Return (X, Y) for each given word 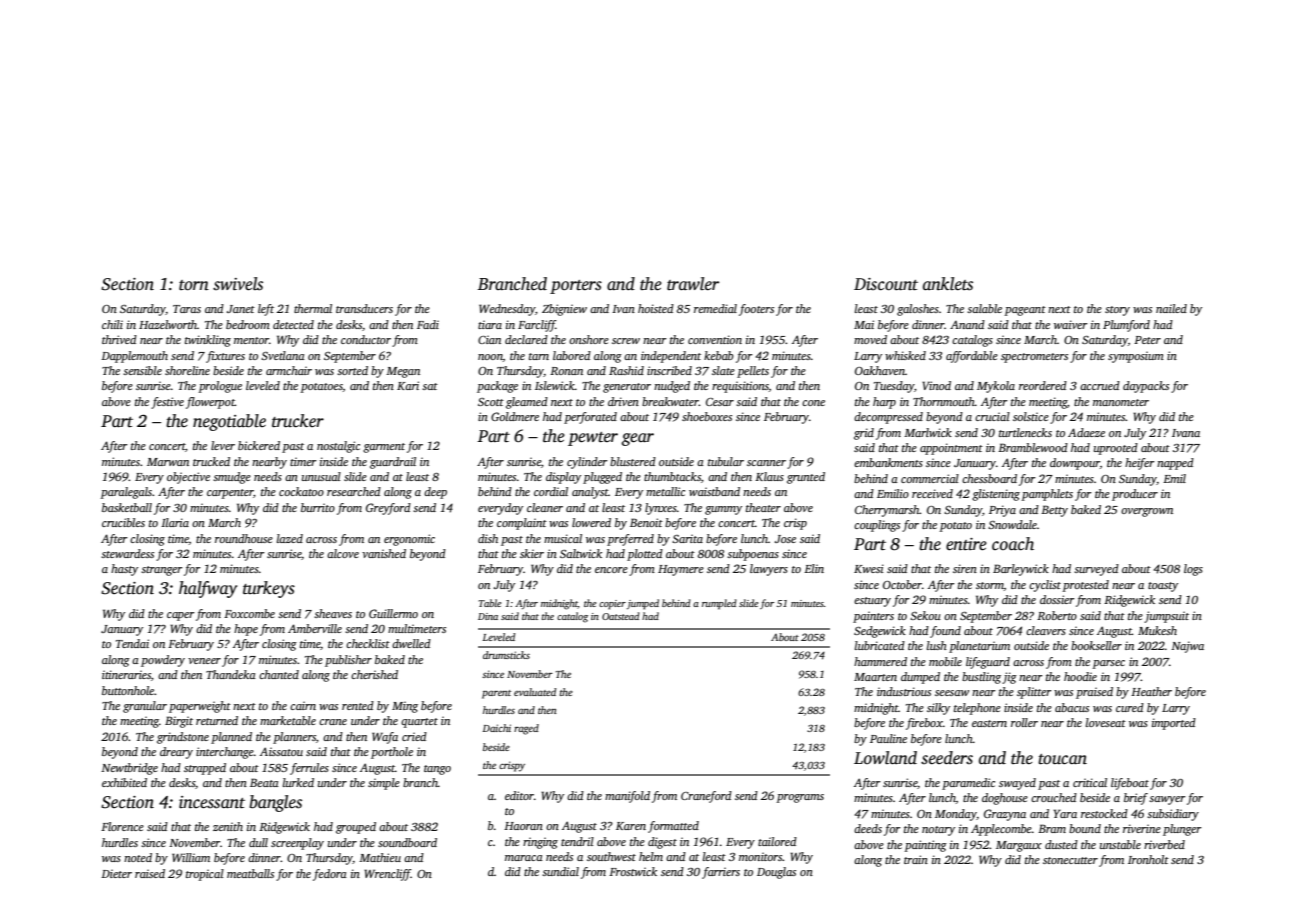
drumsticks (506, 655)
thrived (119, 339)
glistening (996, 495)
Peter (1147, 340)
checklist (368, 643)
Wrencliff (387, 875)
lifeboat (1130, 784)
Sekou (925, 615)
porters (576, 287)
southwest (611, 856)
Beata (264, 782)
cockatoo (301, 491)
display (563, 478)
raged (526, 729)
